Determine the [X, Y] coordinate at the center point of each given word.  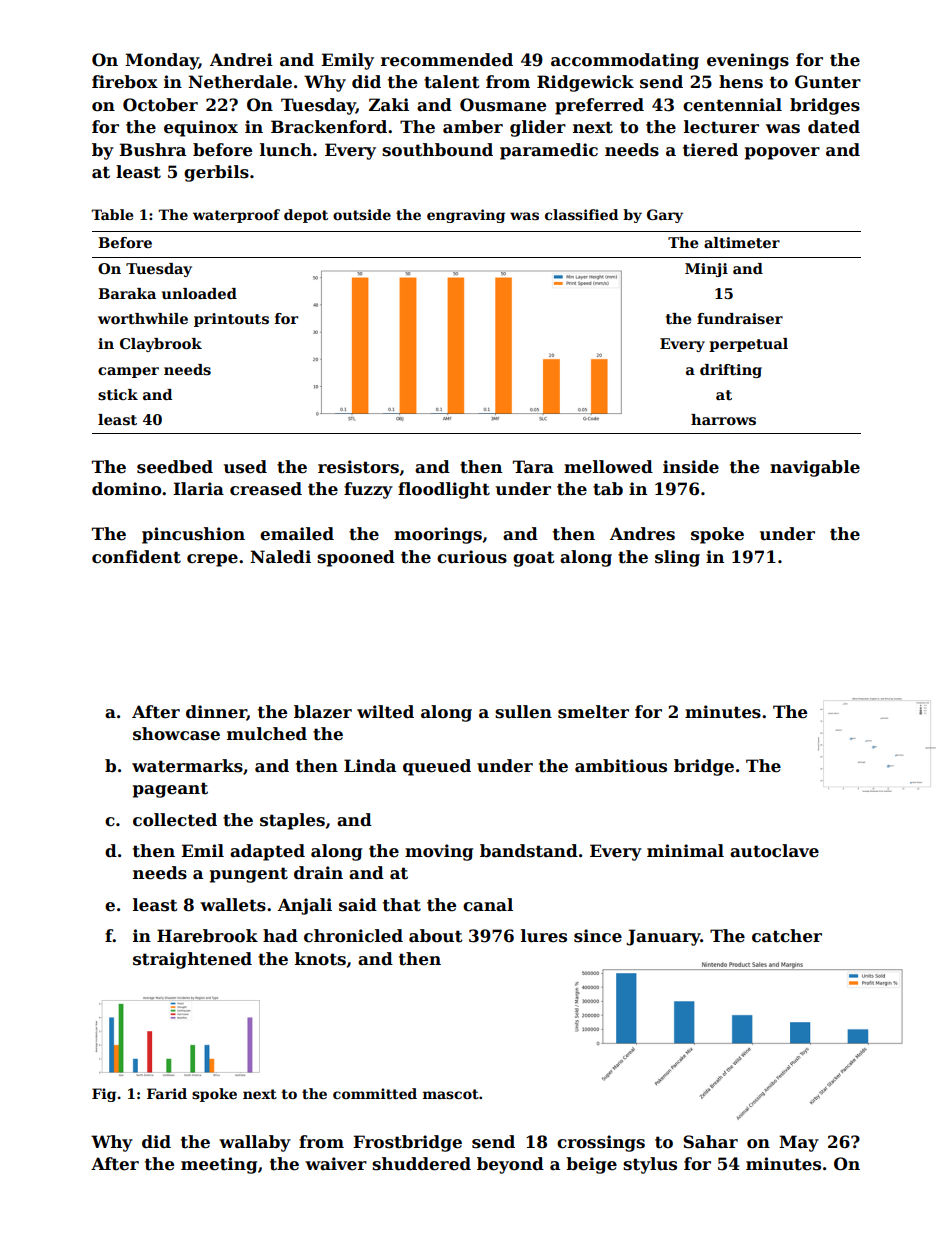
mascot [451, 1094]
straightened [192, 960]
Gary [665, 216]
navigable [815, 468]
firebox [125, 82]
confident [136, 557]
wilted [385, 712]
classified [581, 214]
